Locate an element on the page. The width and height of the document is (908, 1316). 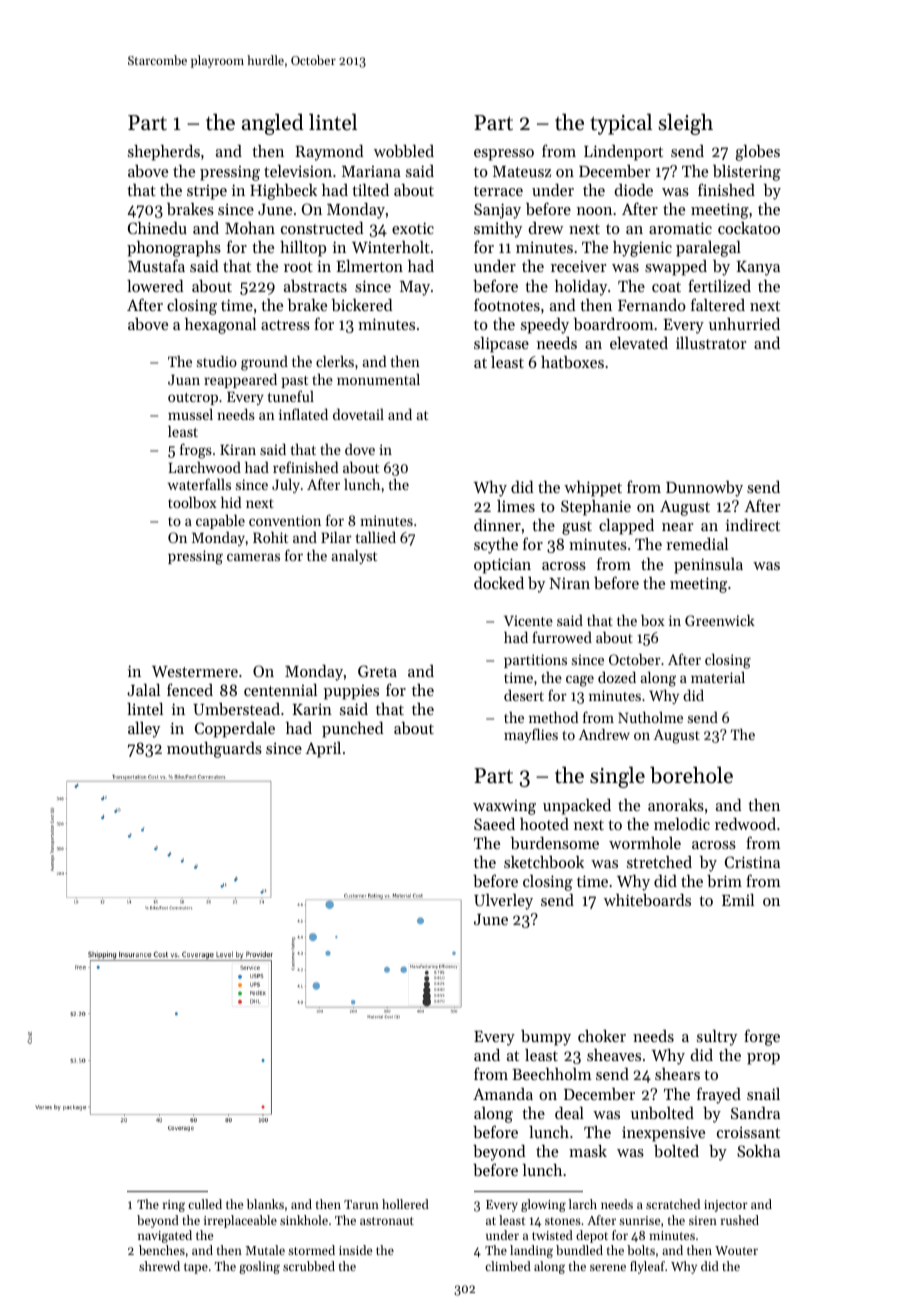
sketchbook is located at coordinates (544, 862).
